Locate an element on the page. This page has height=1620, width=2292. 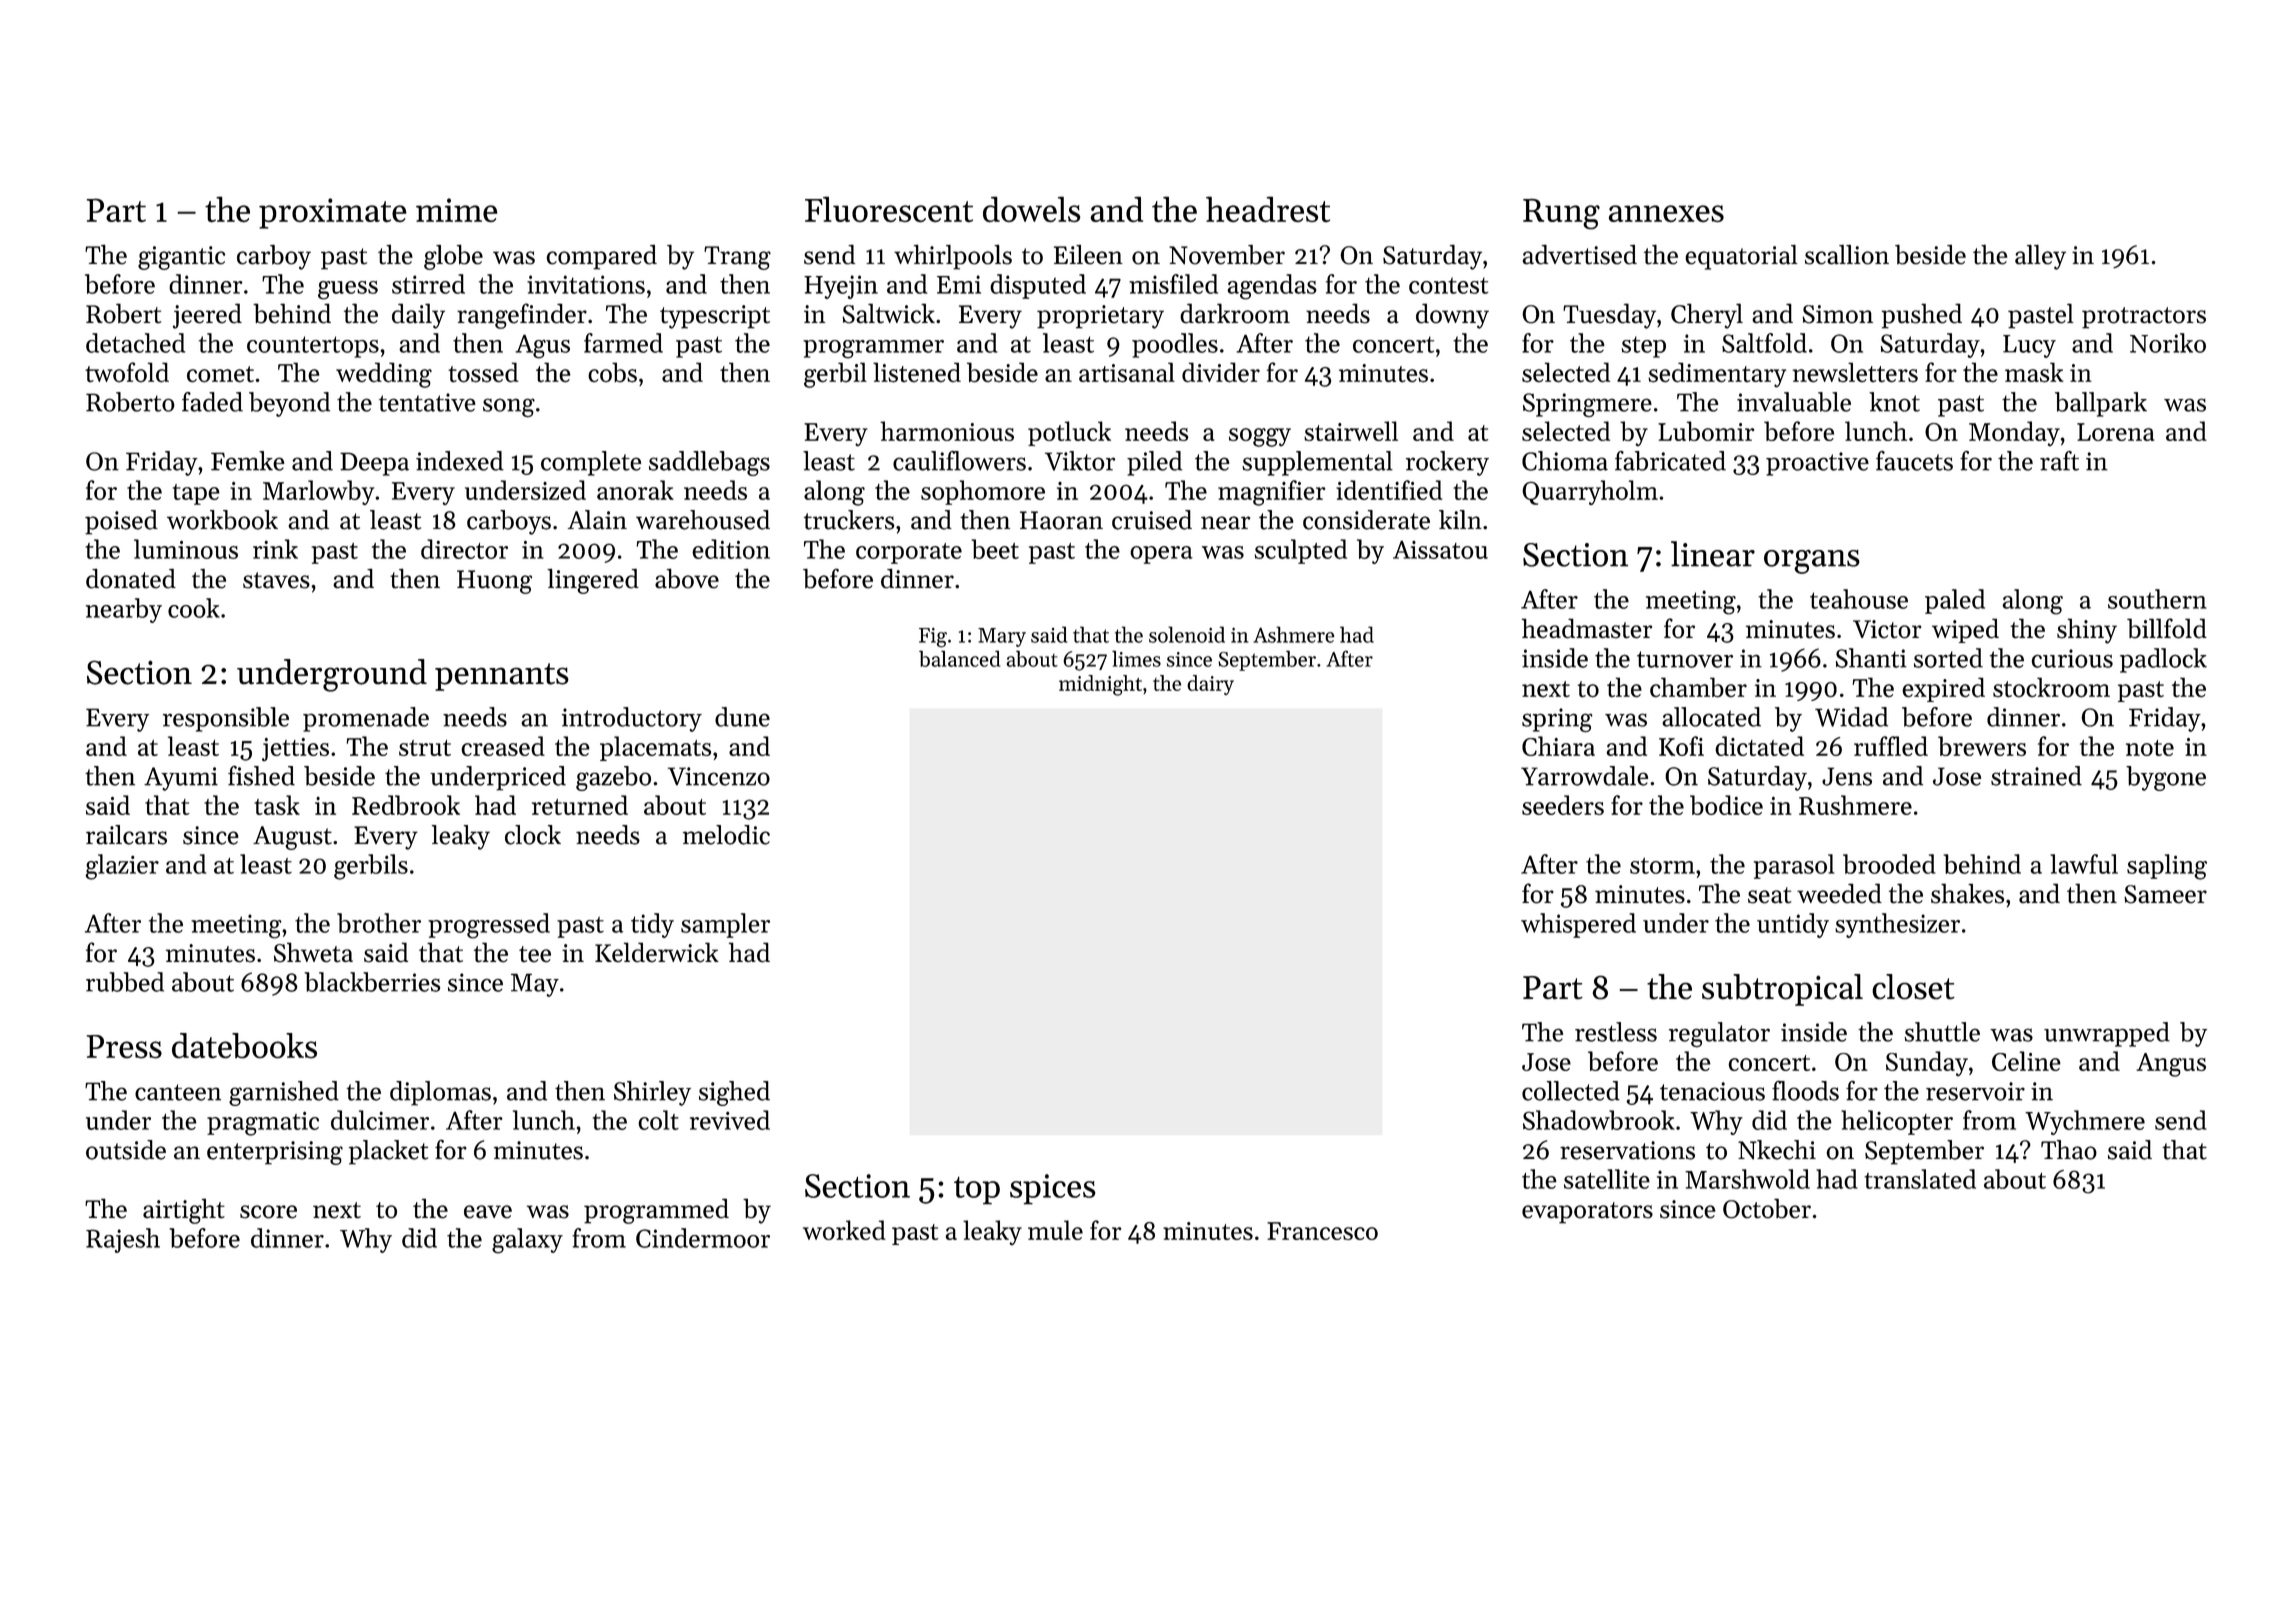
sampler is located at coordinates (725, 925).
